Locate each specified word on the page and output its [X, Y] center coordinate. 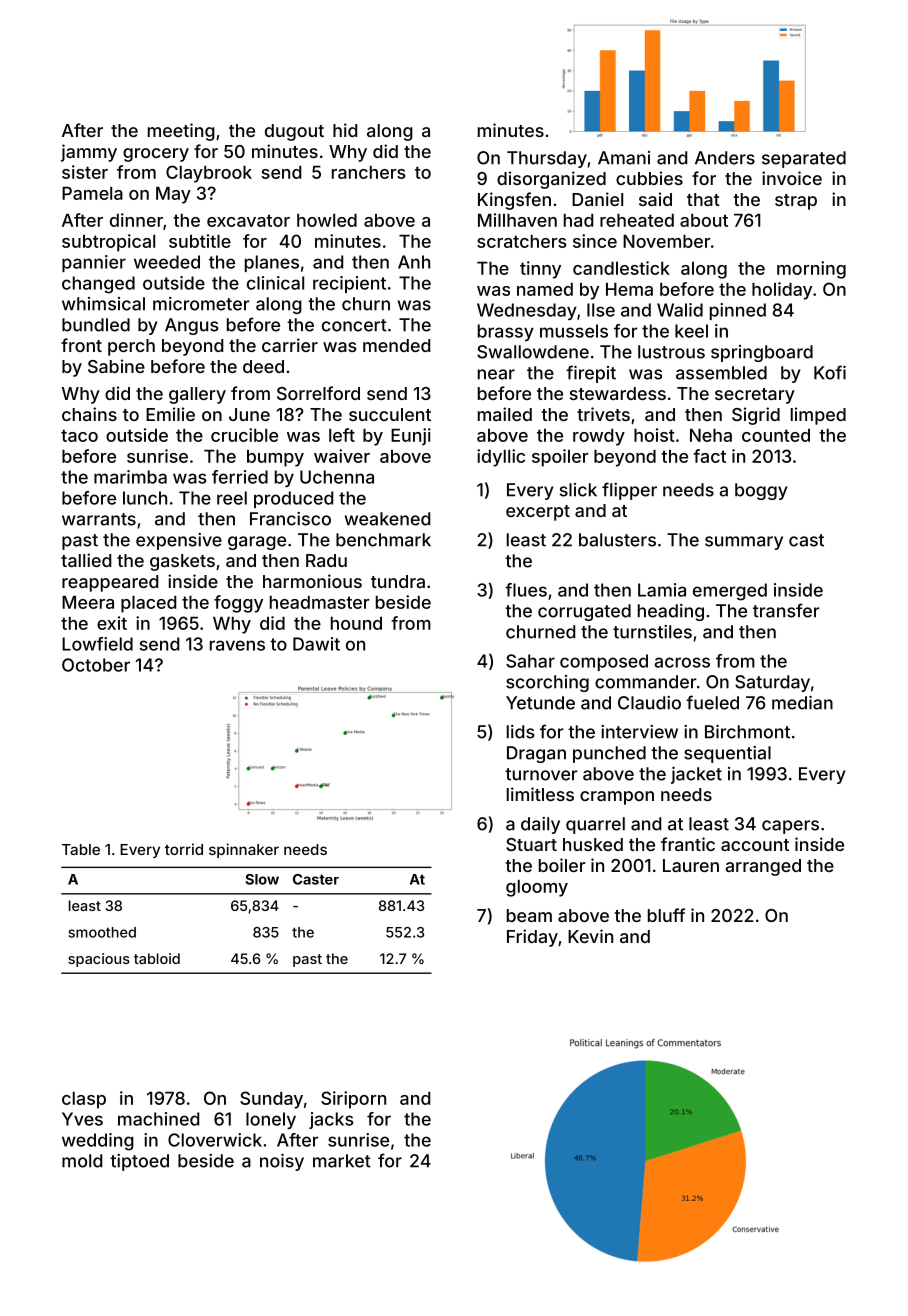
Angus [192, 326]
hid [345, 130]
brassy [506, 332]
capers [790, 827]
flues [526, 590]
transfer [786, 610]
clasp [84, 1100]
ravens [237, 645]
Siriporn [353, 1100]
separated [804, 159]
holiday [782, 291]
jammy [89, 153]
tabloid [157, 958]
